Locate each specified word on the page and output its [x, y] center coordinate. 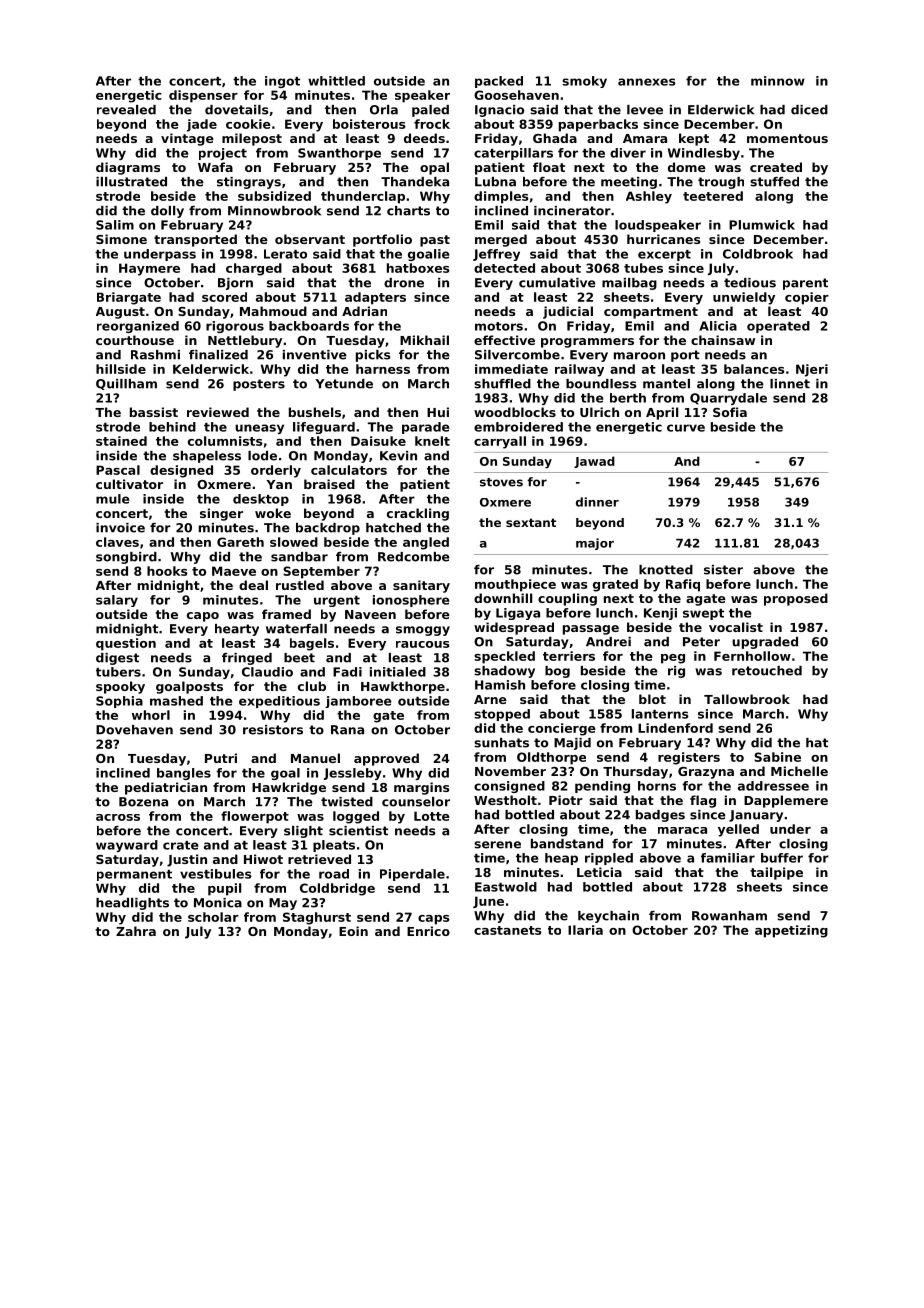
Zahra [136, 931]
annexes [647, 82]
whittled [336, 81]
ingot [282, 82]
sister [723, 570]
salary [117, 601]
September [321, 572]
